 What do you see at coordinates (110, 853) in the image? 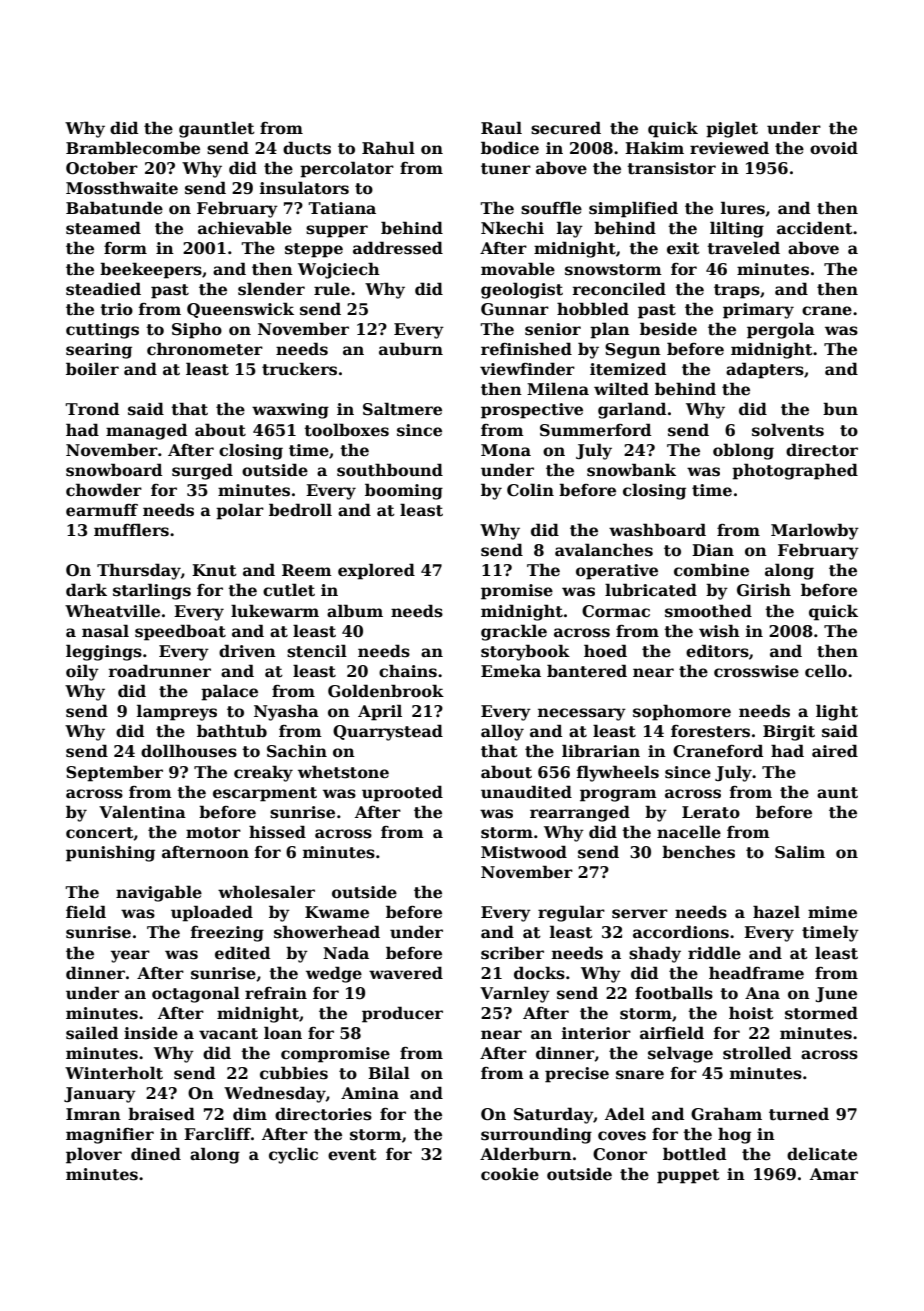
I see `punishing` at bounding box center [110, 853].
